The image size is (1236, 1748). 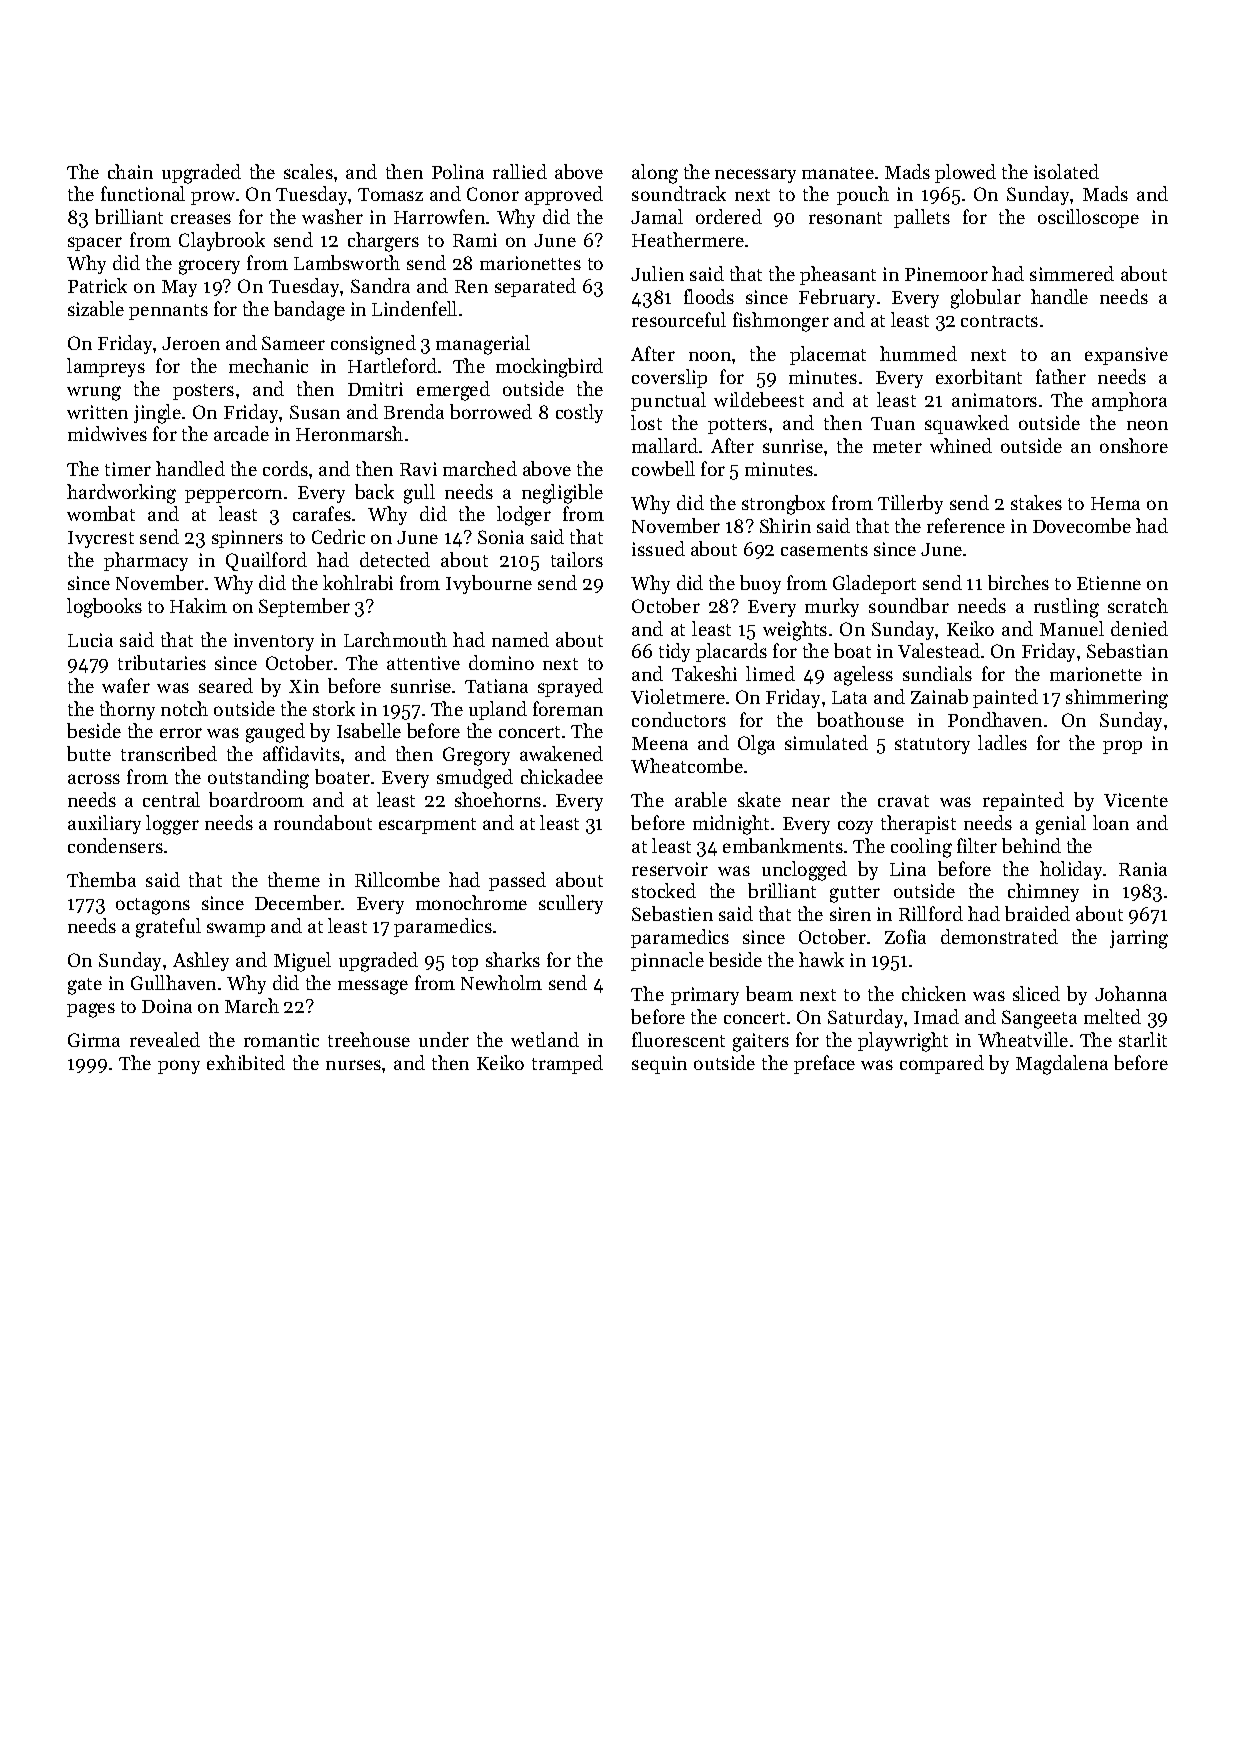 I want to click on necessary, so click(x=755, y=176).
